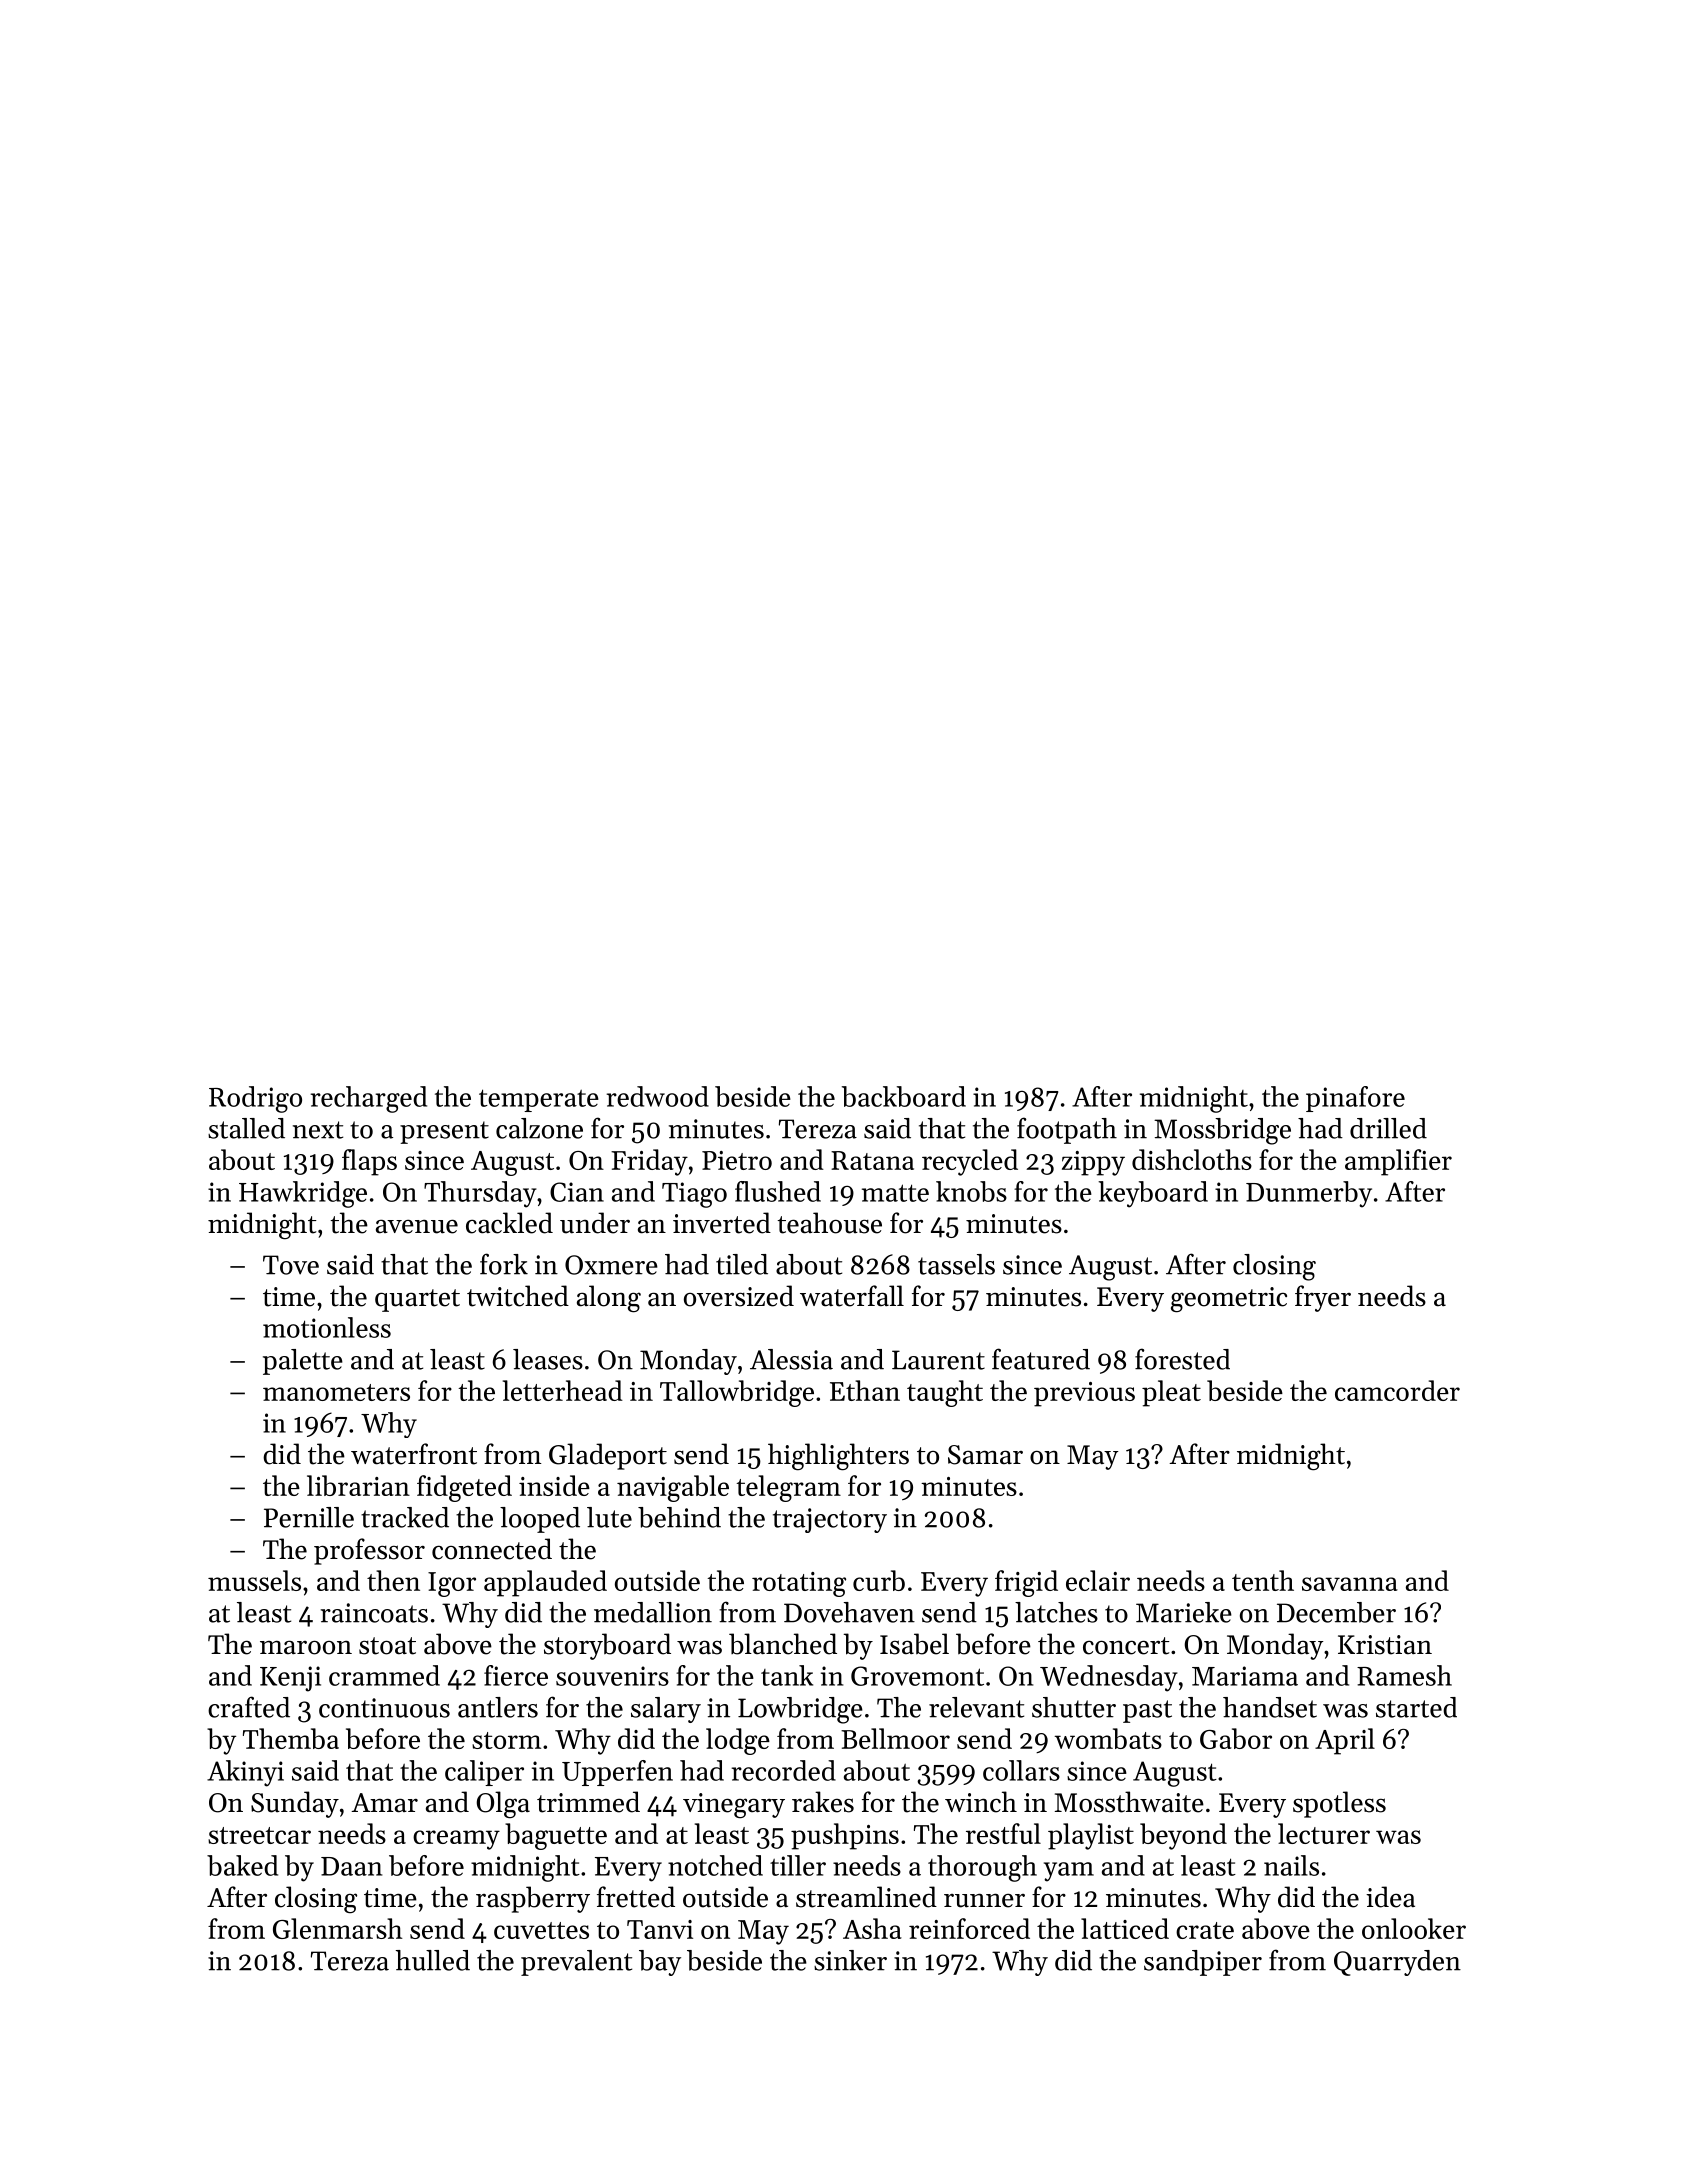 This screenshot has width=1683, height=2178. What do you see at coordinates (791, 1359) in the screenshot?
I see `Alessia` at bounding box center [791, 1359].
